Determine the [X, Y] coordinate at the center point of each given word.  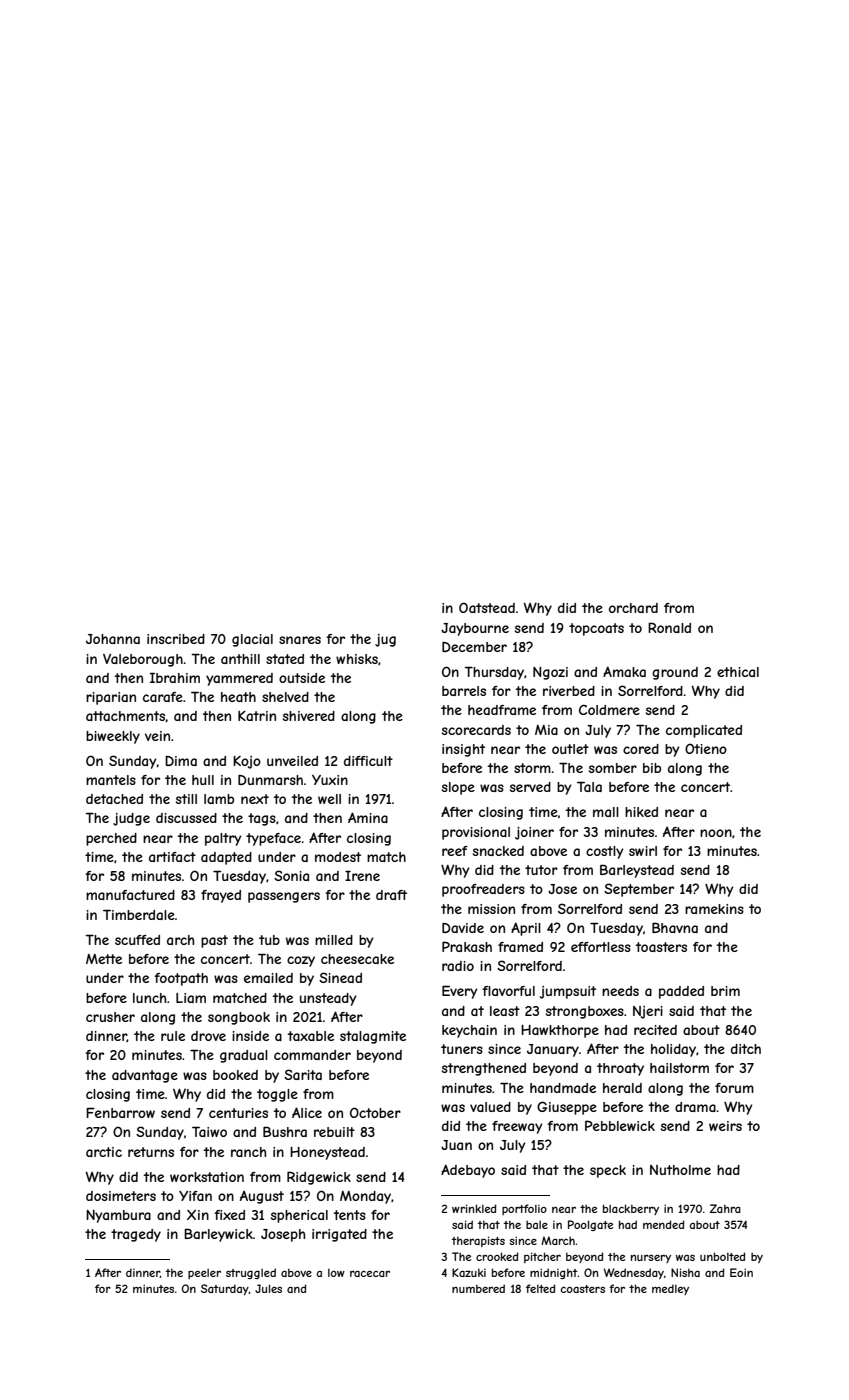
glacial [252, 640]
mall [606, 812]
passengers [284, 897]
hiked [641, 812]
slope [458, 788]
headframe [502, 710]
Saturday [225, 1289]
